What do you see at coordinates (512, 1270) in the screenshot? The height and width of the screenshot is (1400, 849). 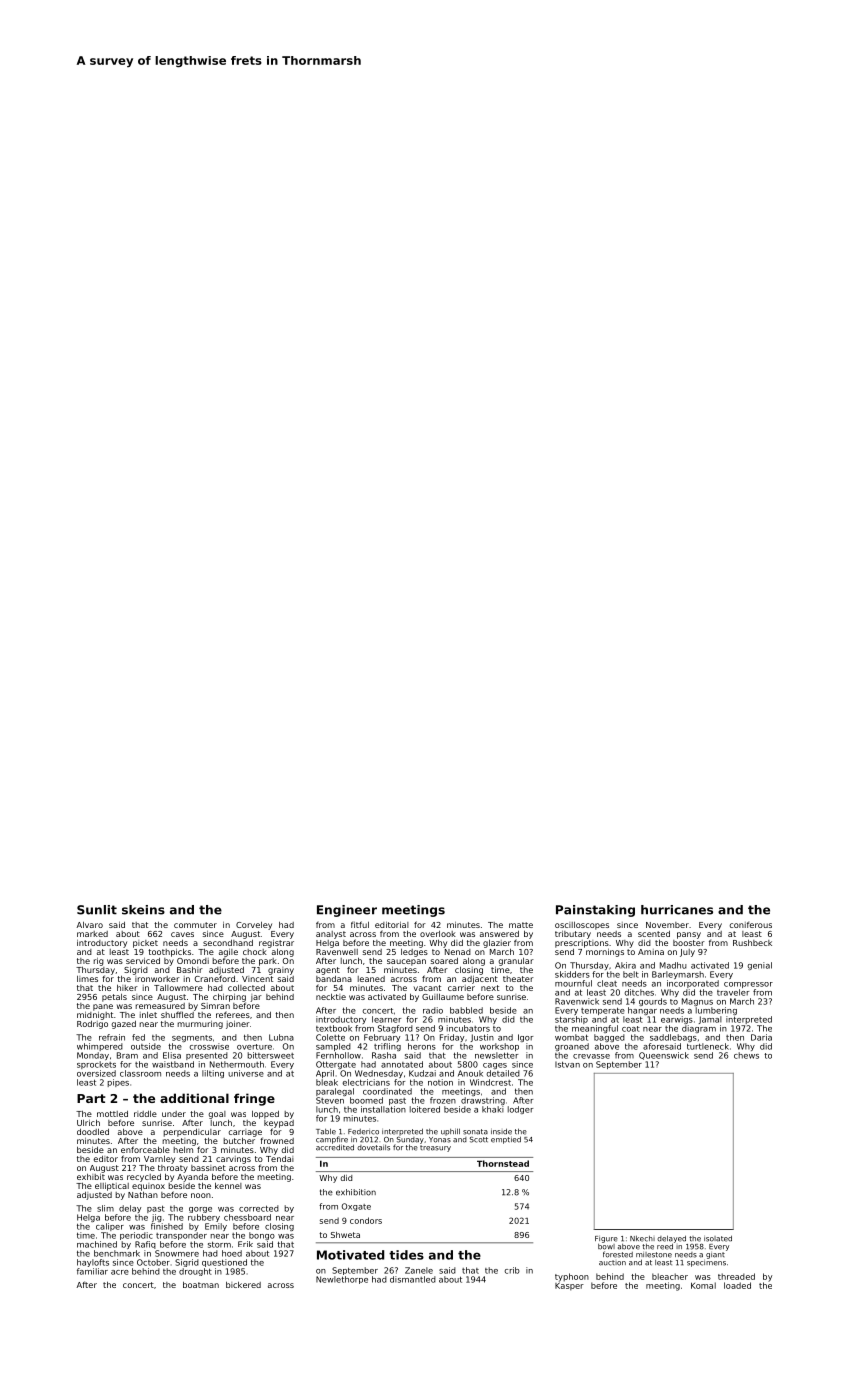 I see `crib` at bounding box center [512, 1270].
